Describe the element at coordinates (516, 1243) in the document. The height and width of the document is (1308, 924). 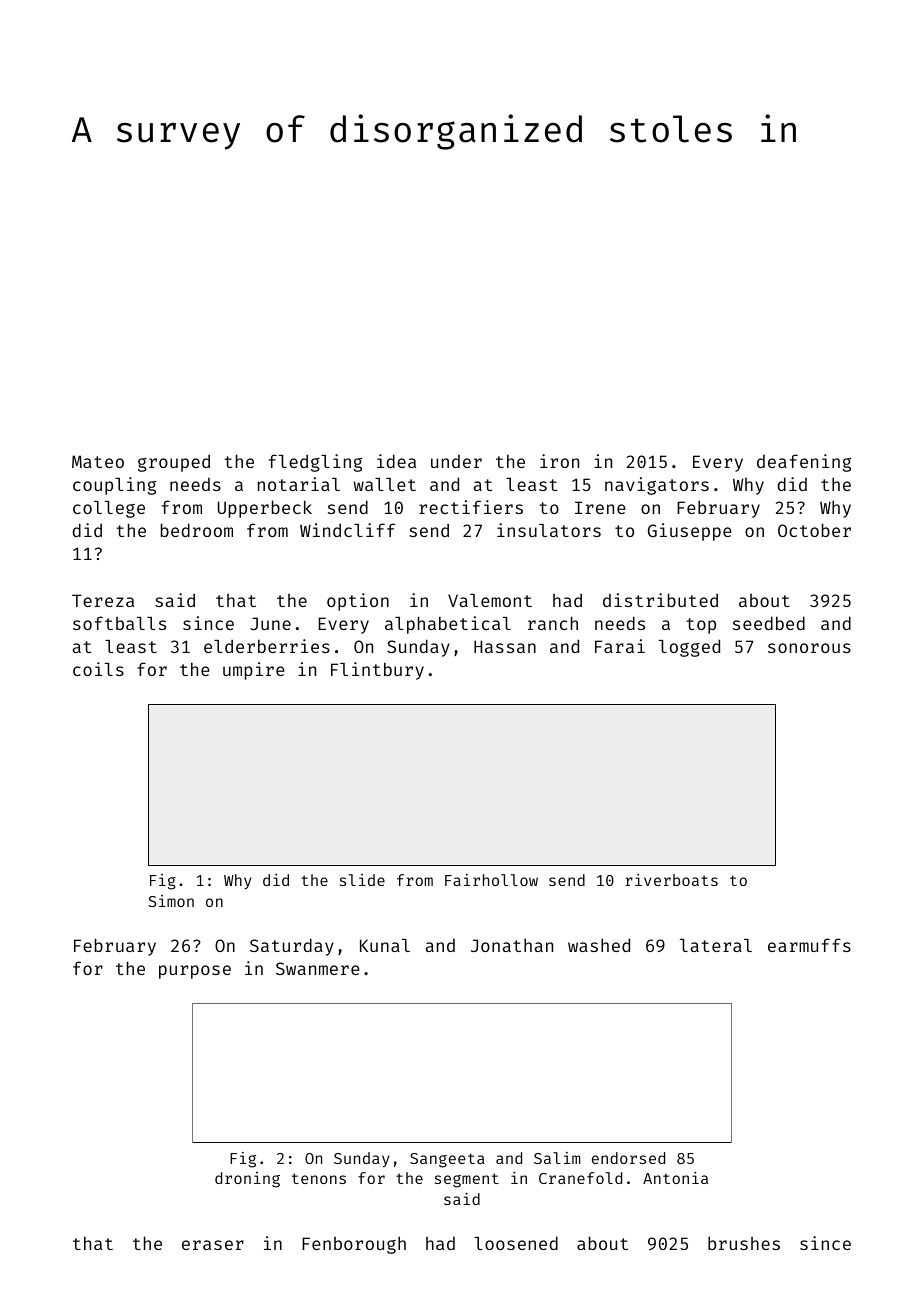
I see `loosened` at that location.
